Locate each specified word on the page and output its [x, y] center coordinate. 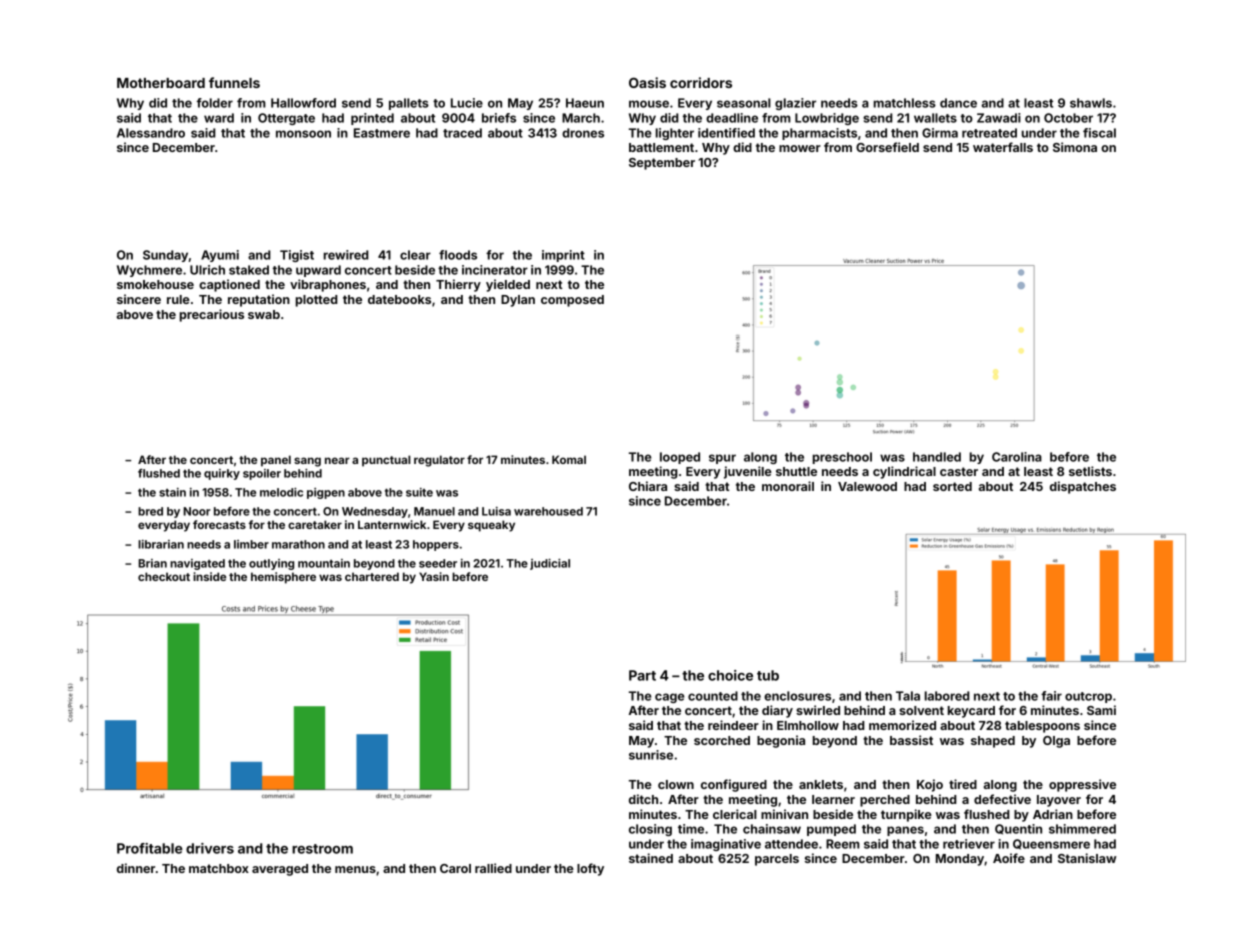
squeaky [491, 526]
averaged [280, 870]
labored [947, 696]
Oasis [647, 82]
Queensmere [1051, 844]
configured [734, 785]
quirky [222, 474]
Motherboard [161, 83]
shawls [1091, 103]
